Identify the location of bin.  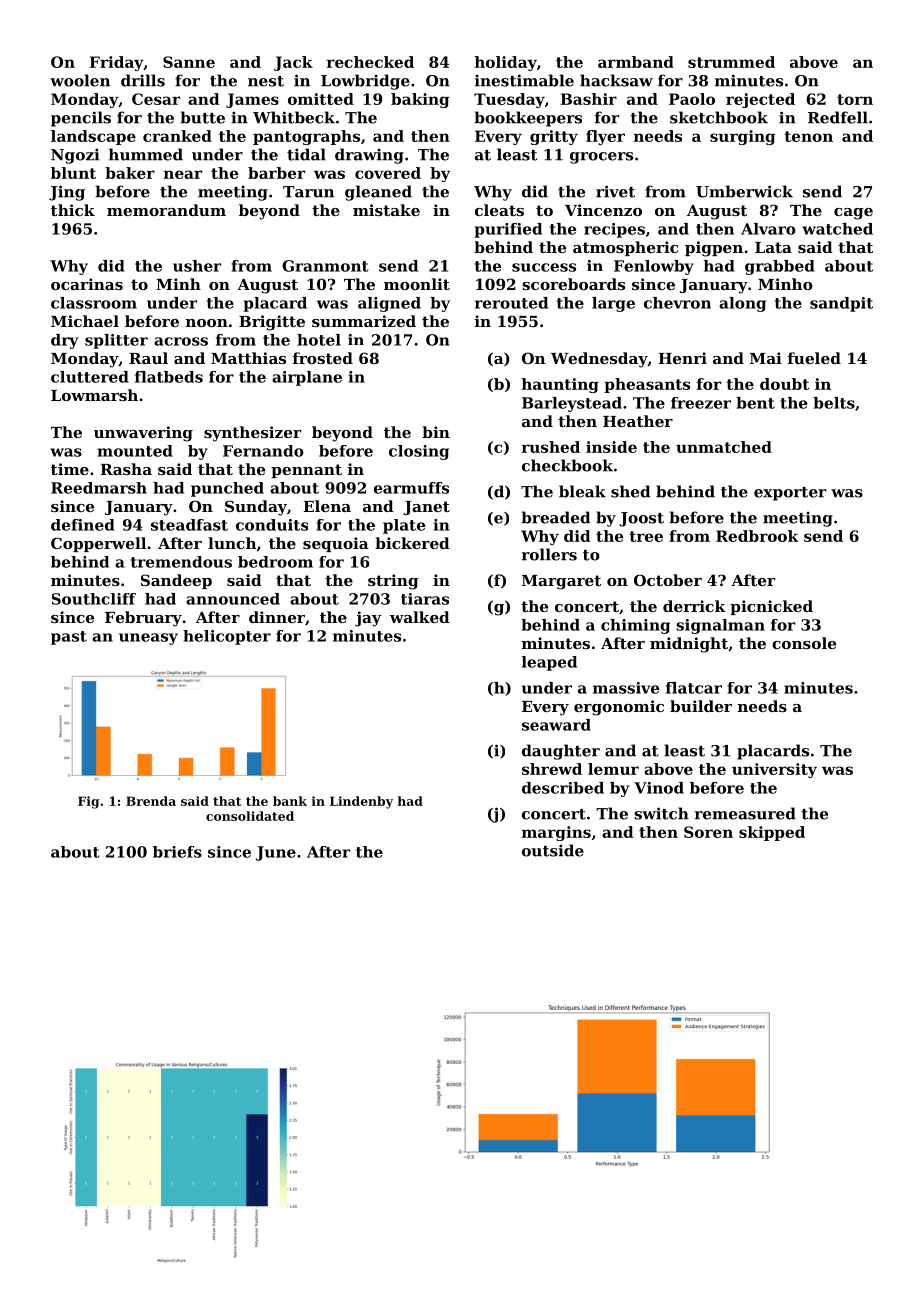
(436, 432).
